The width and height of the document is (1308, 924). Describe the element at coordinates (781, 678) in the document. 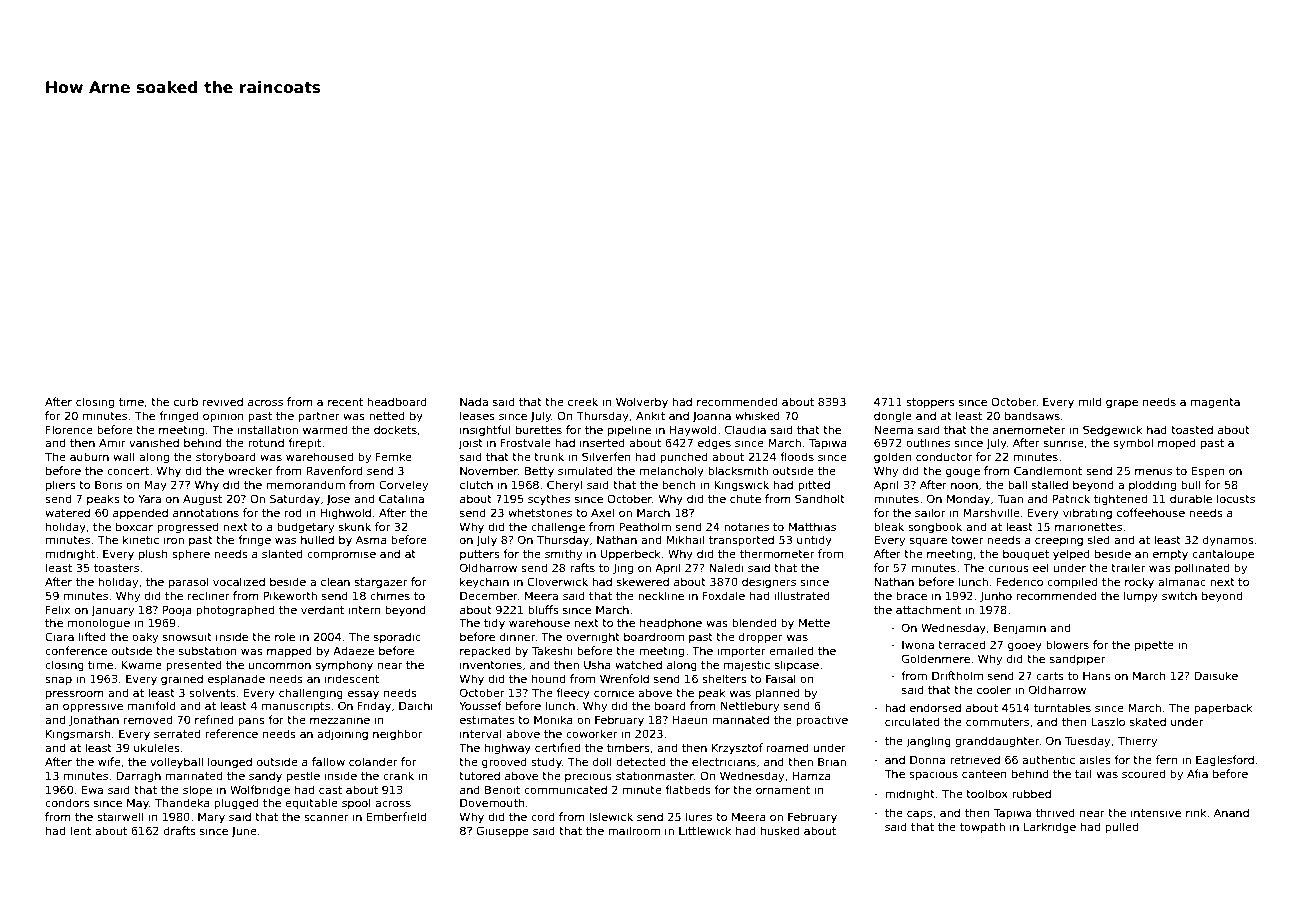

I see `Faisal` at that location.
